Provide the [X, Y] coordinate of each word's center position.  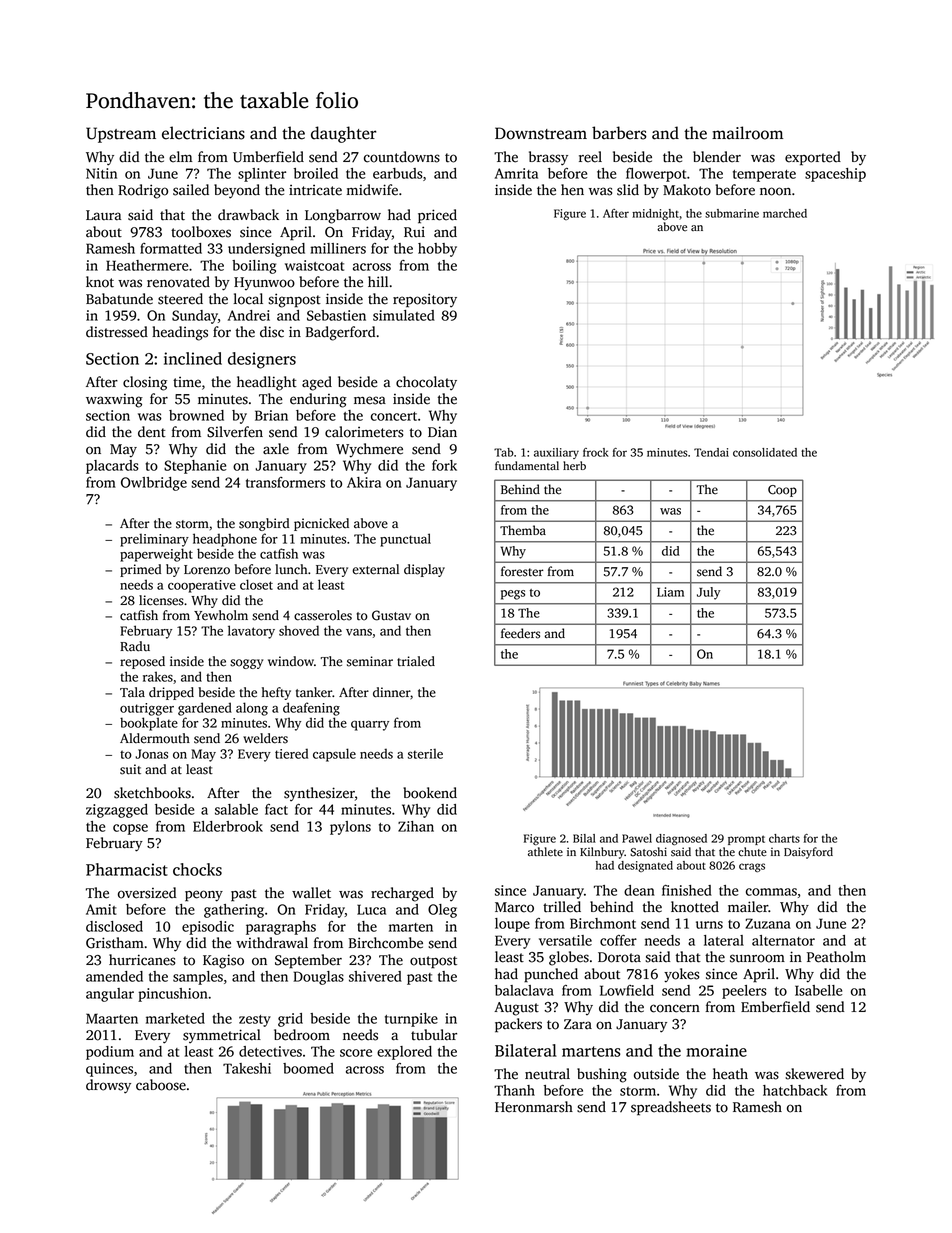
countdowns [402, 157]
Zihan [416, 826]
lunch [291, 569]
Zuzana [768, 923]
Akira [364, 482]
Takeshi [247, 1068]
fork [444, 465]
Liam [670, 592]
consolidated [765, 452]
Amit [101, 909]
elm [180, 157]
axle [276, 449]
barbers [619, 133]
